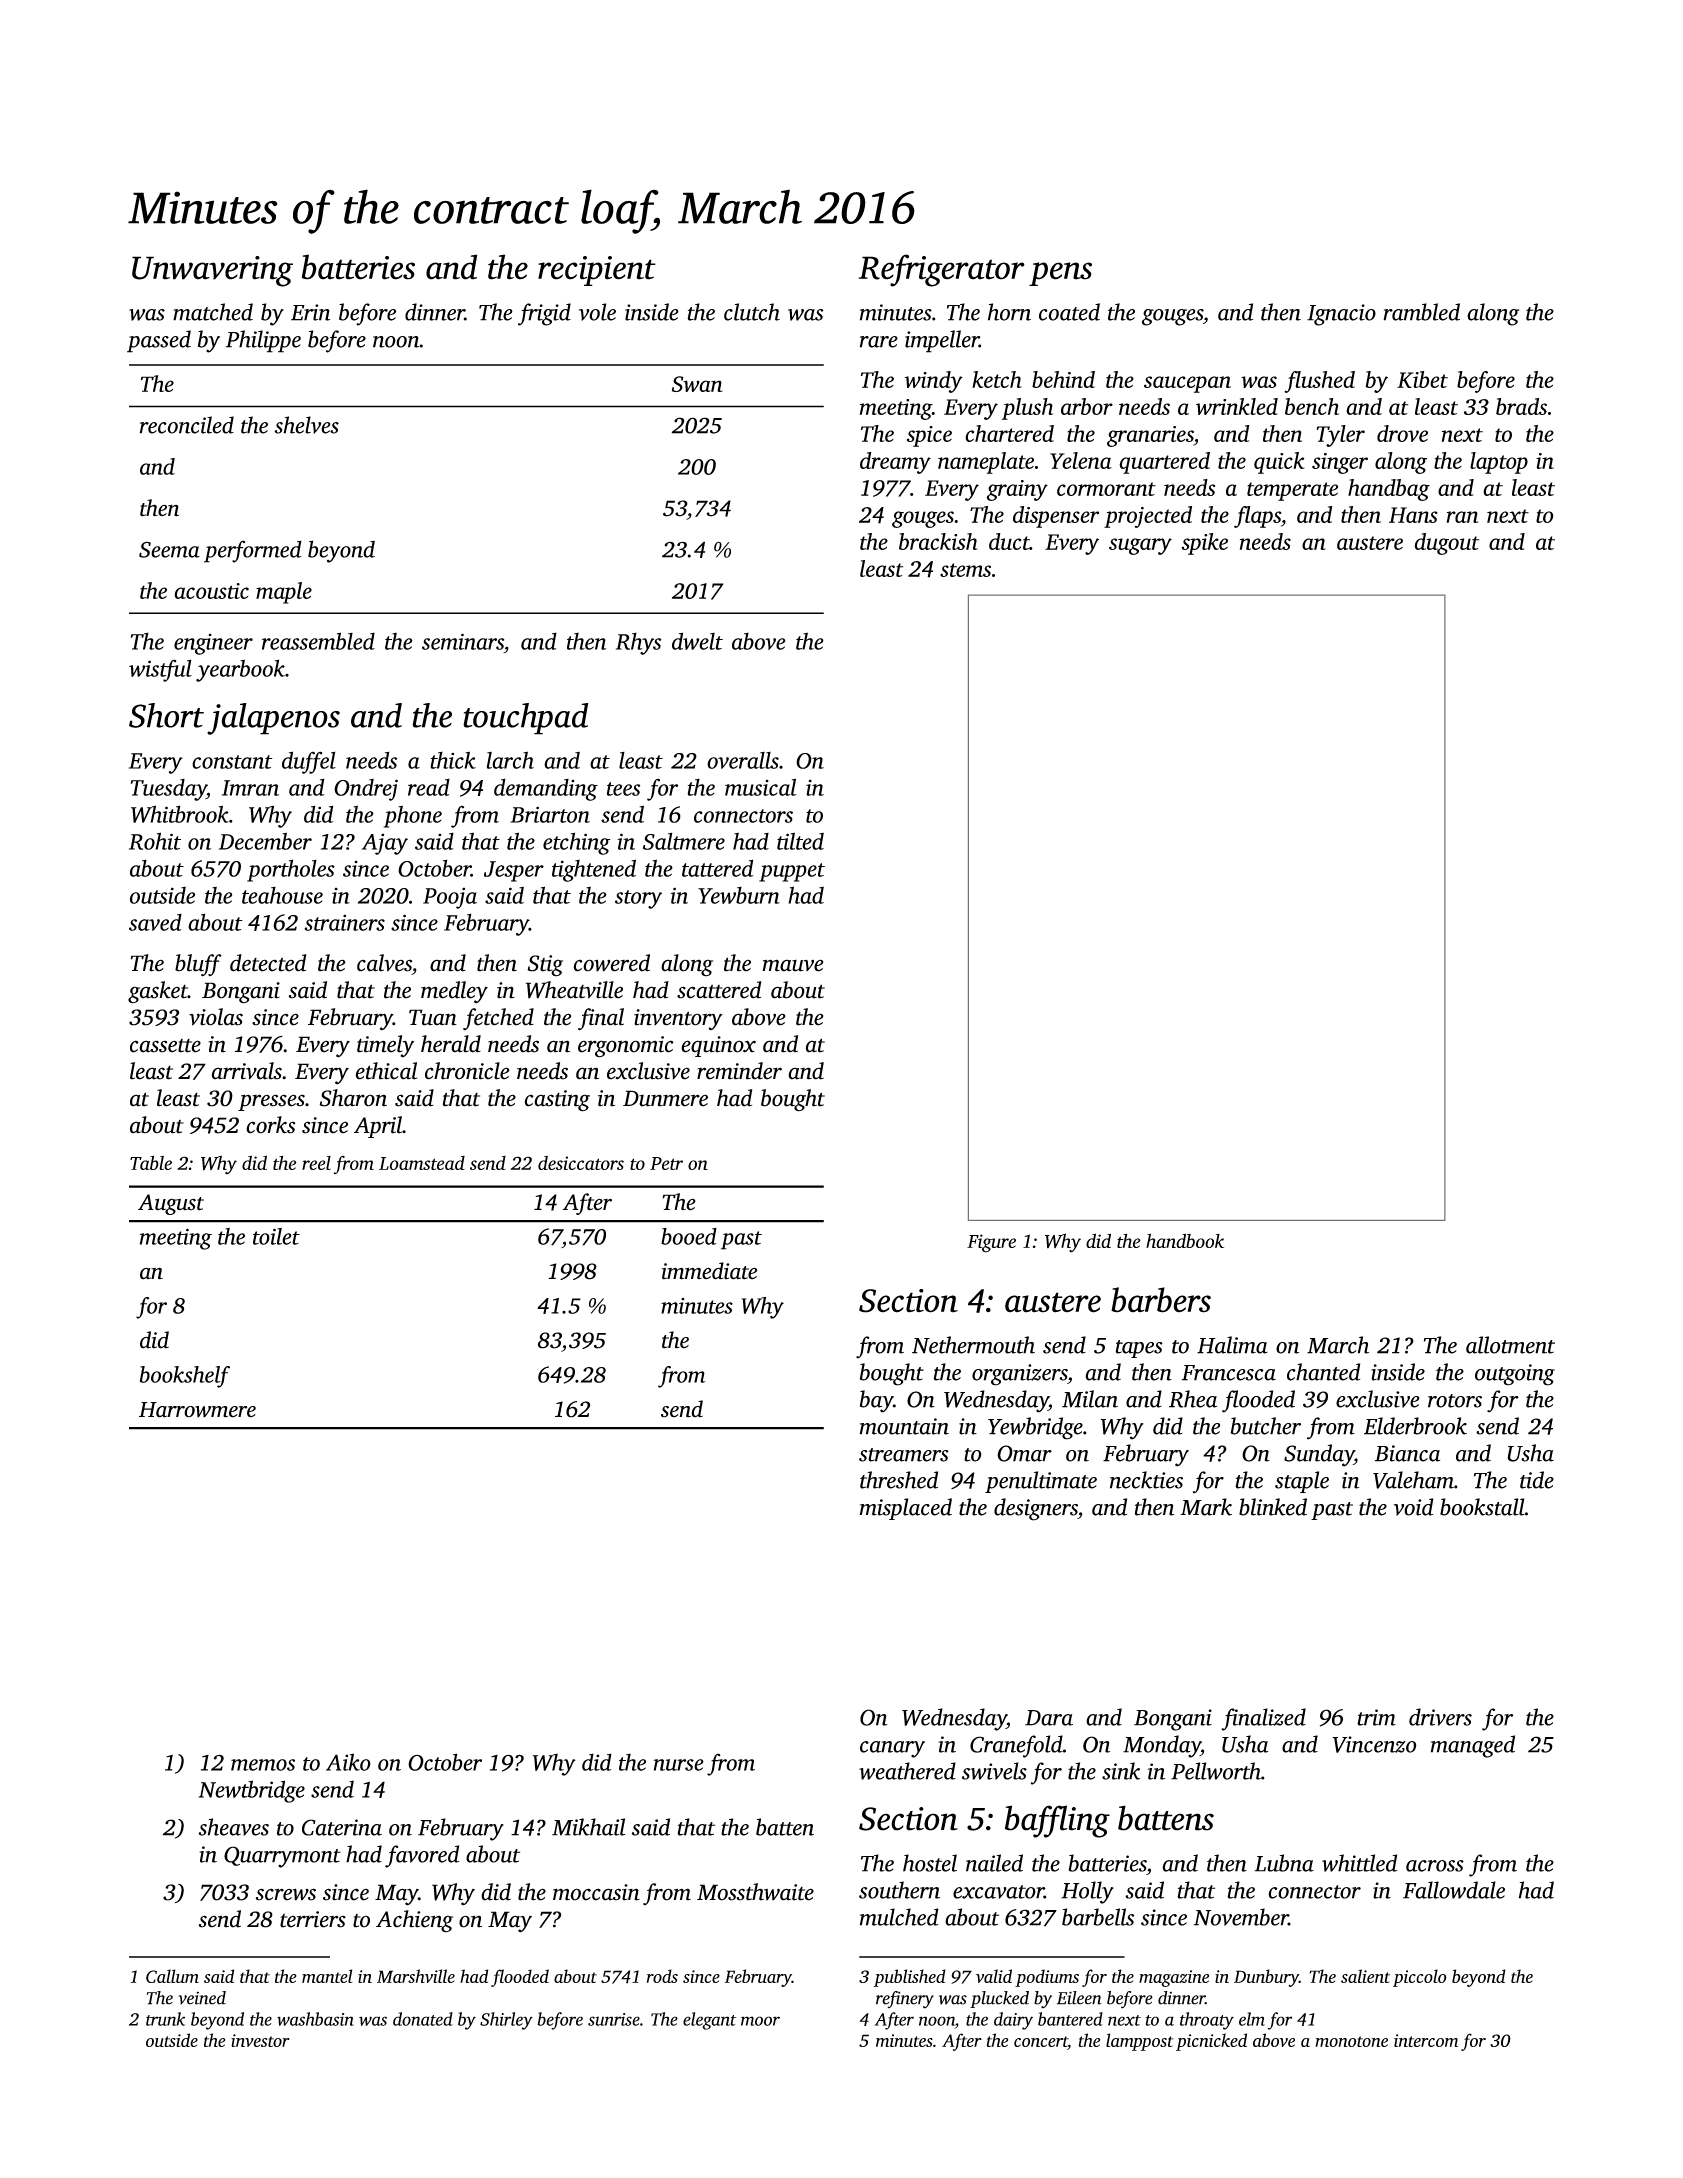 This screenshot has width=1683, height=2178. What do you see at coordinates (327, 1976) in the screenshot?
I see `mantel` at bounding box center [327, 1976].
